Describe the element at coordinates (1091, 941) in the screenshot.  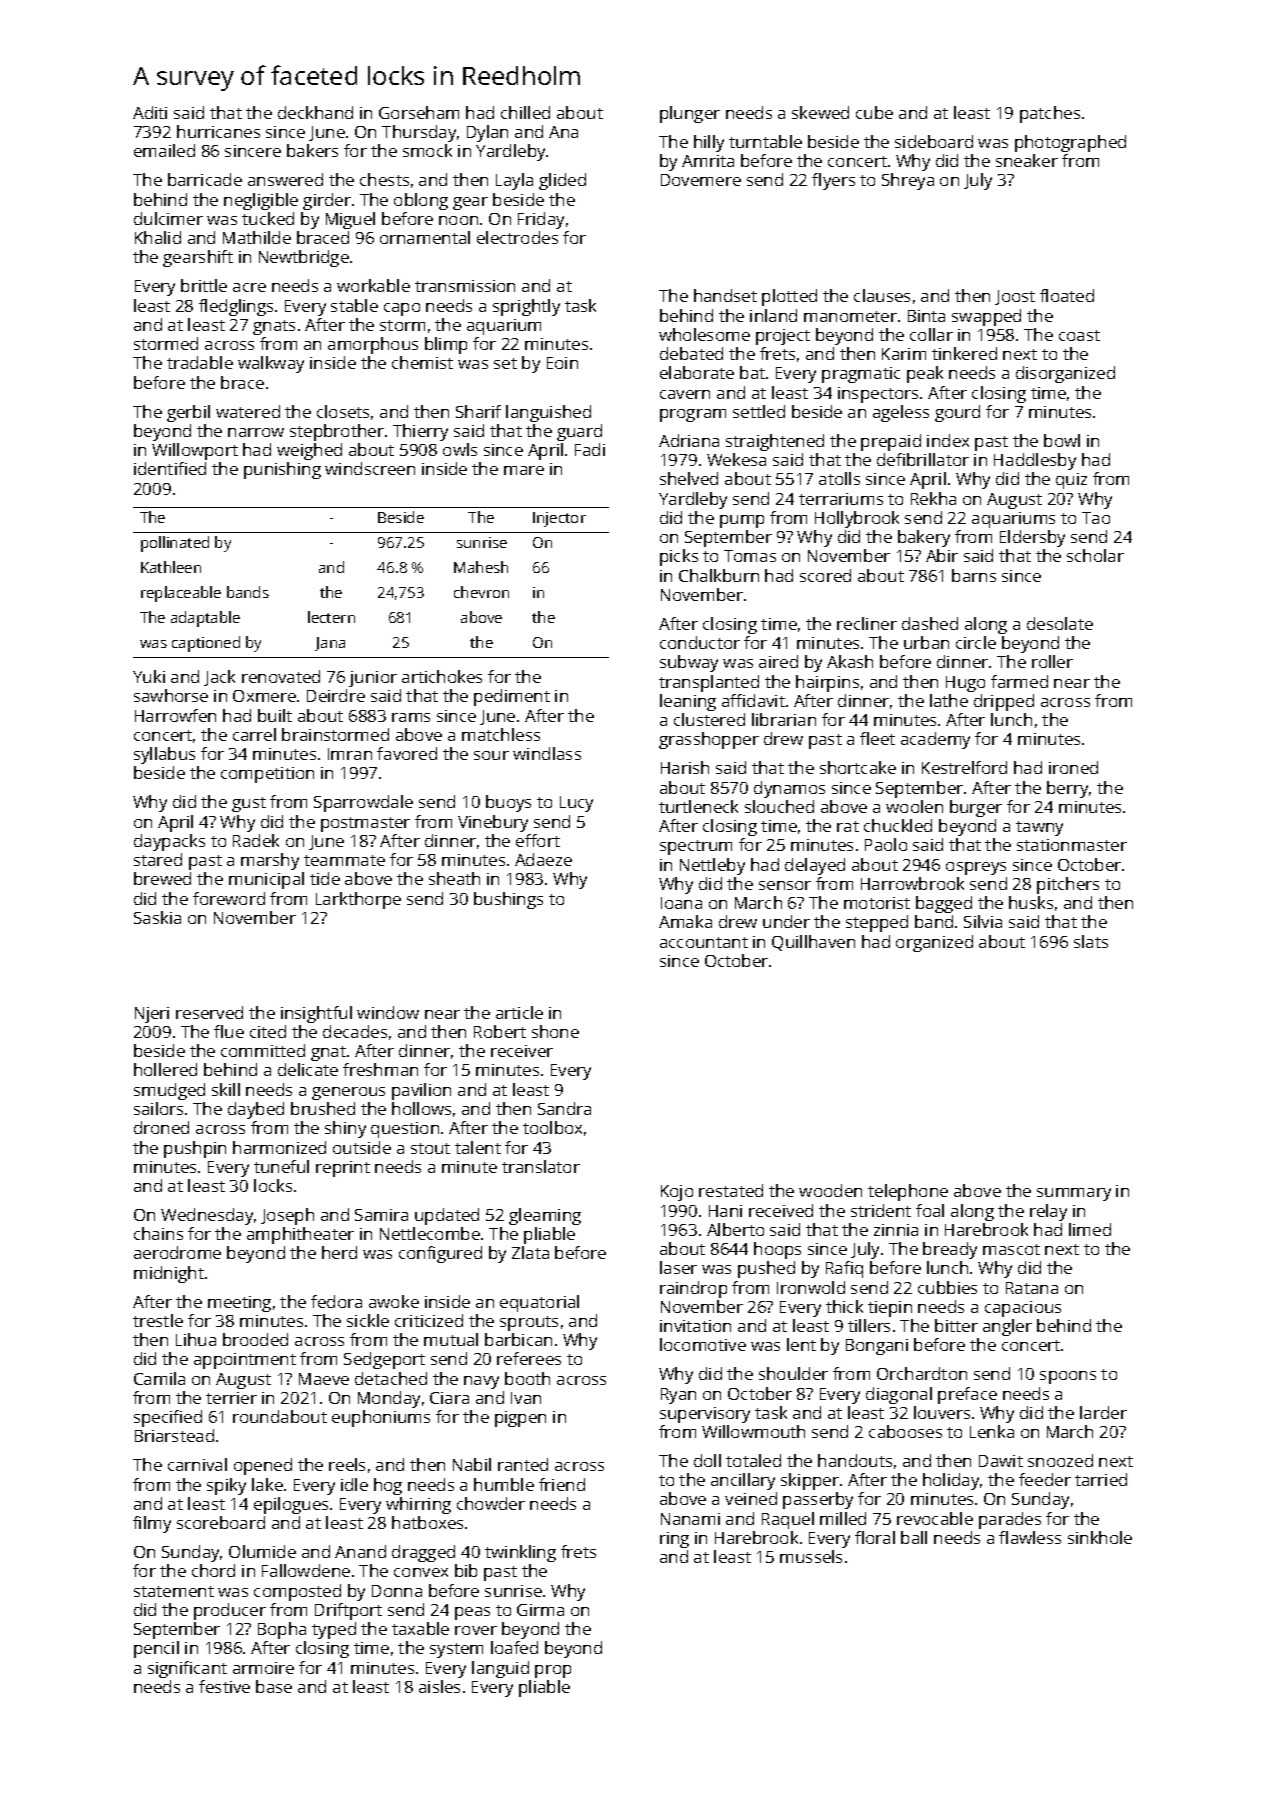
I see `slats` at that location.
